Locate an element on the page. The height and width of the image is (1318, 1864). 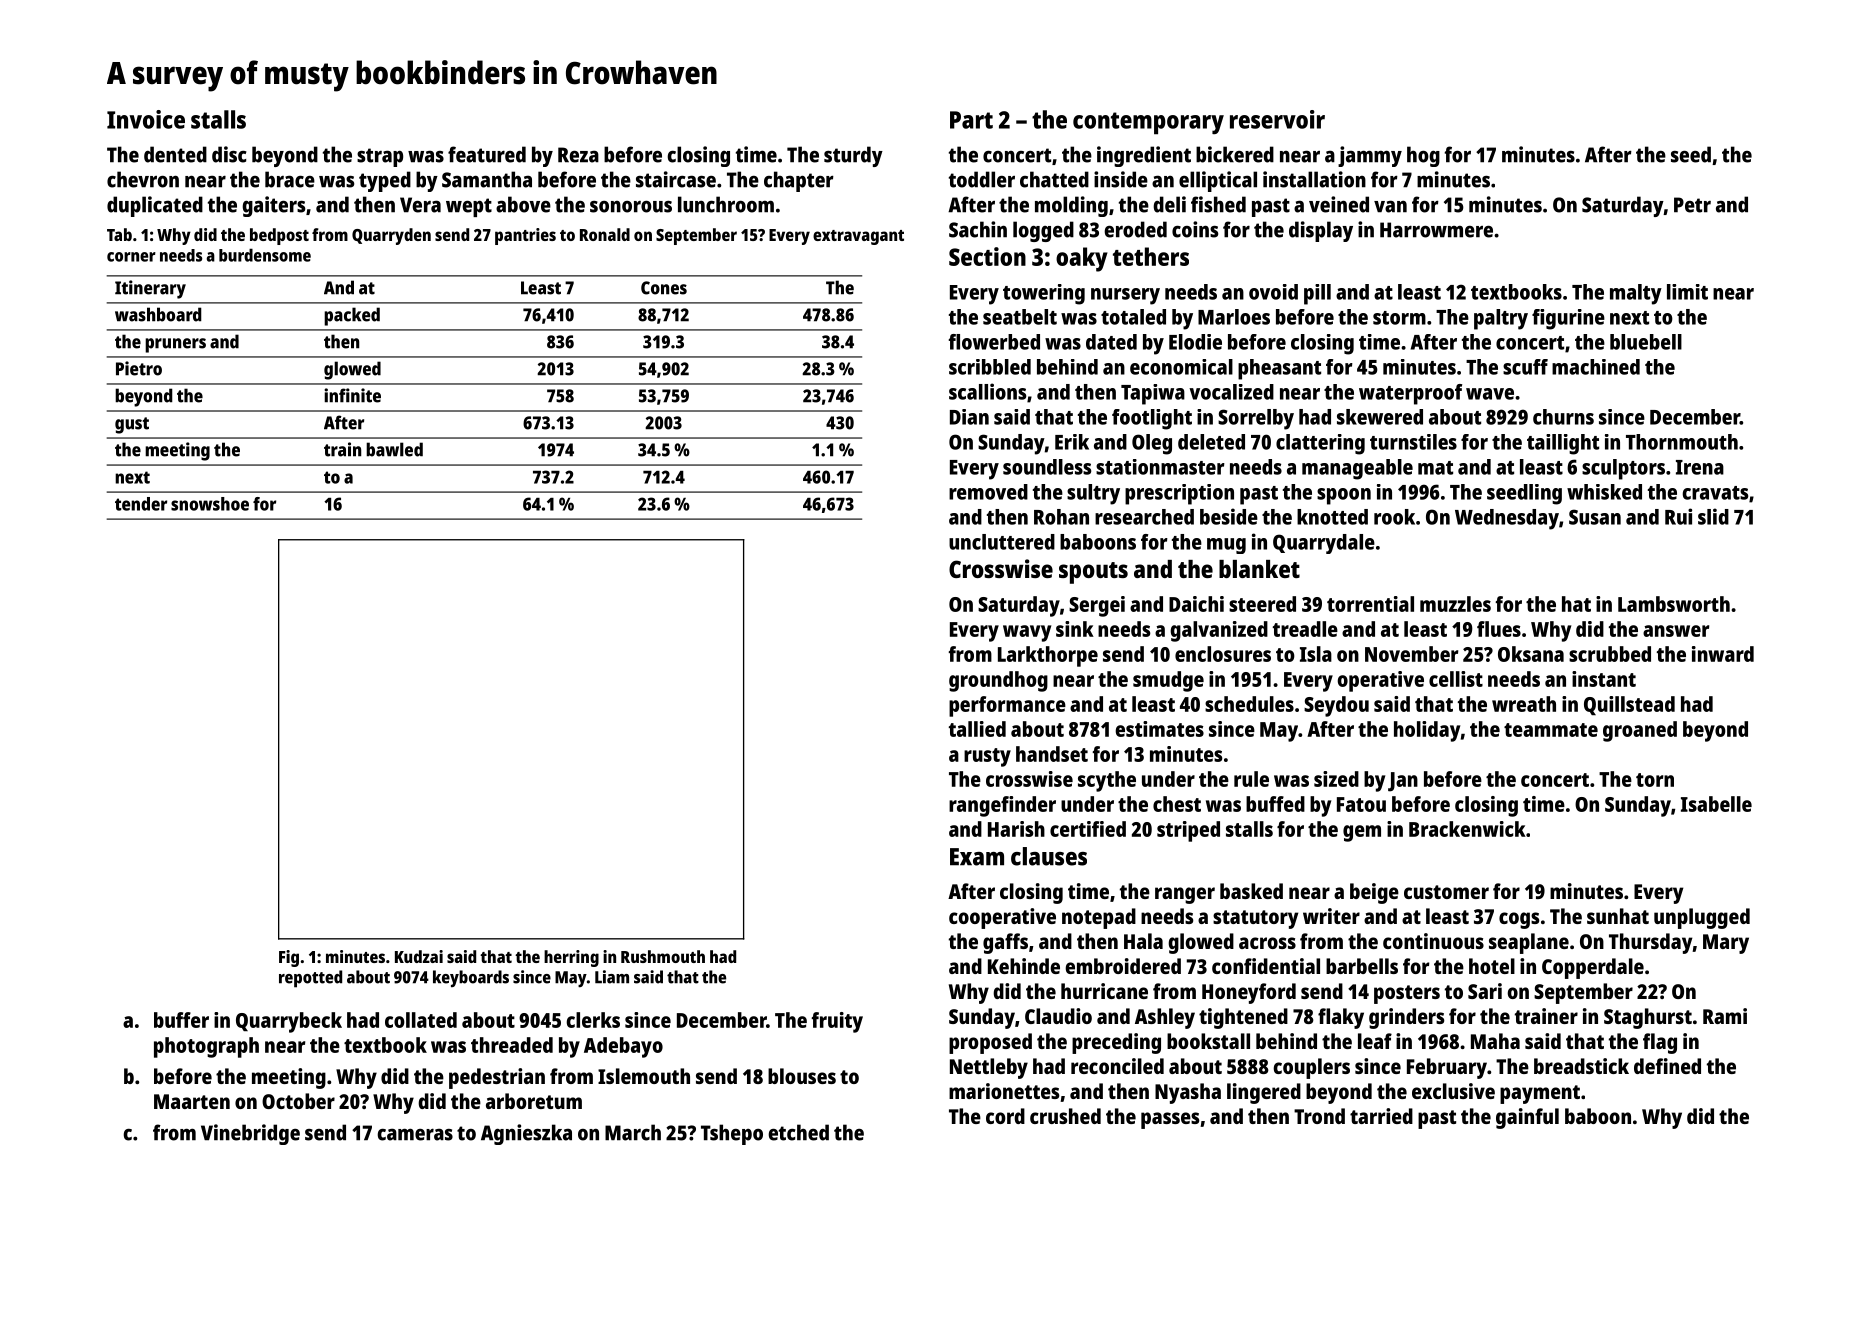
rangefinder is located at coordinates (1002, 806).
